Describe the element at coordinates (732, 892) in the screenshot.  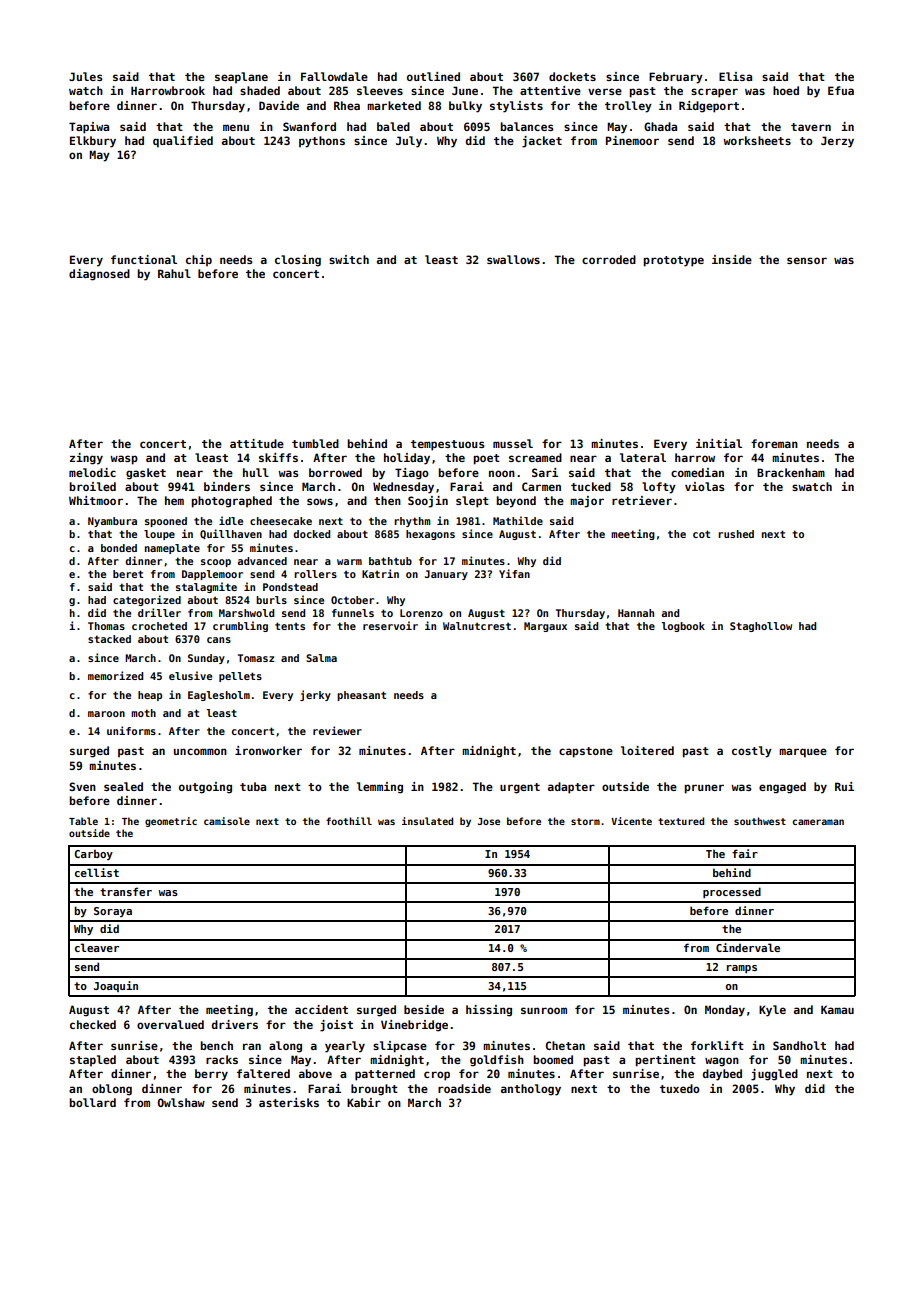
I see `processed` at that location.
